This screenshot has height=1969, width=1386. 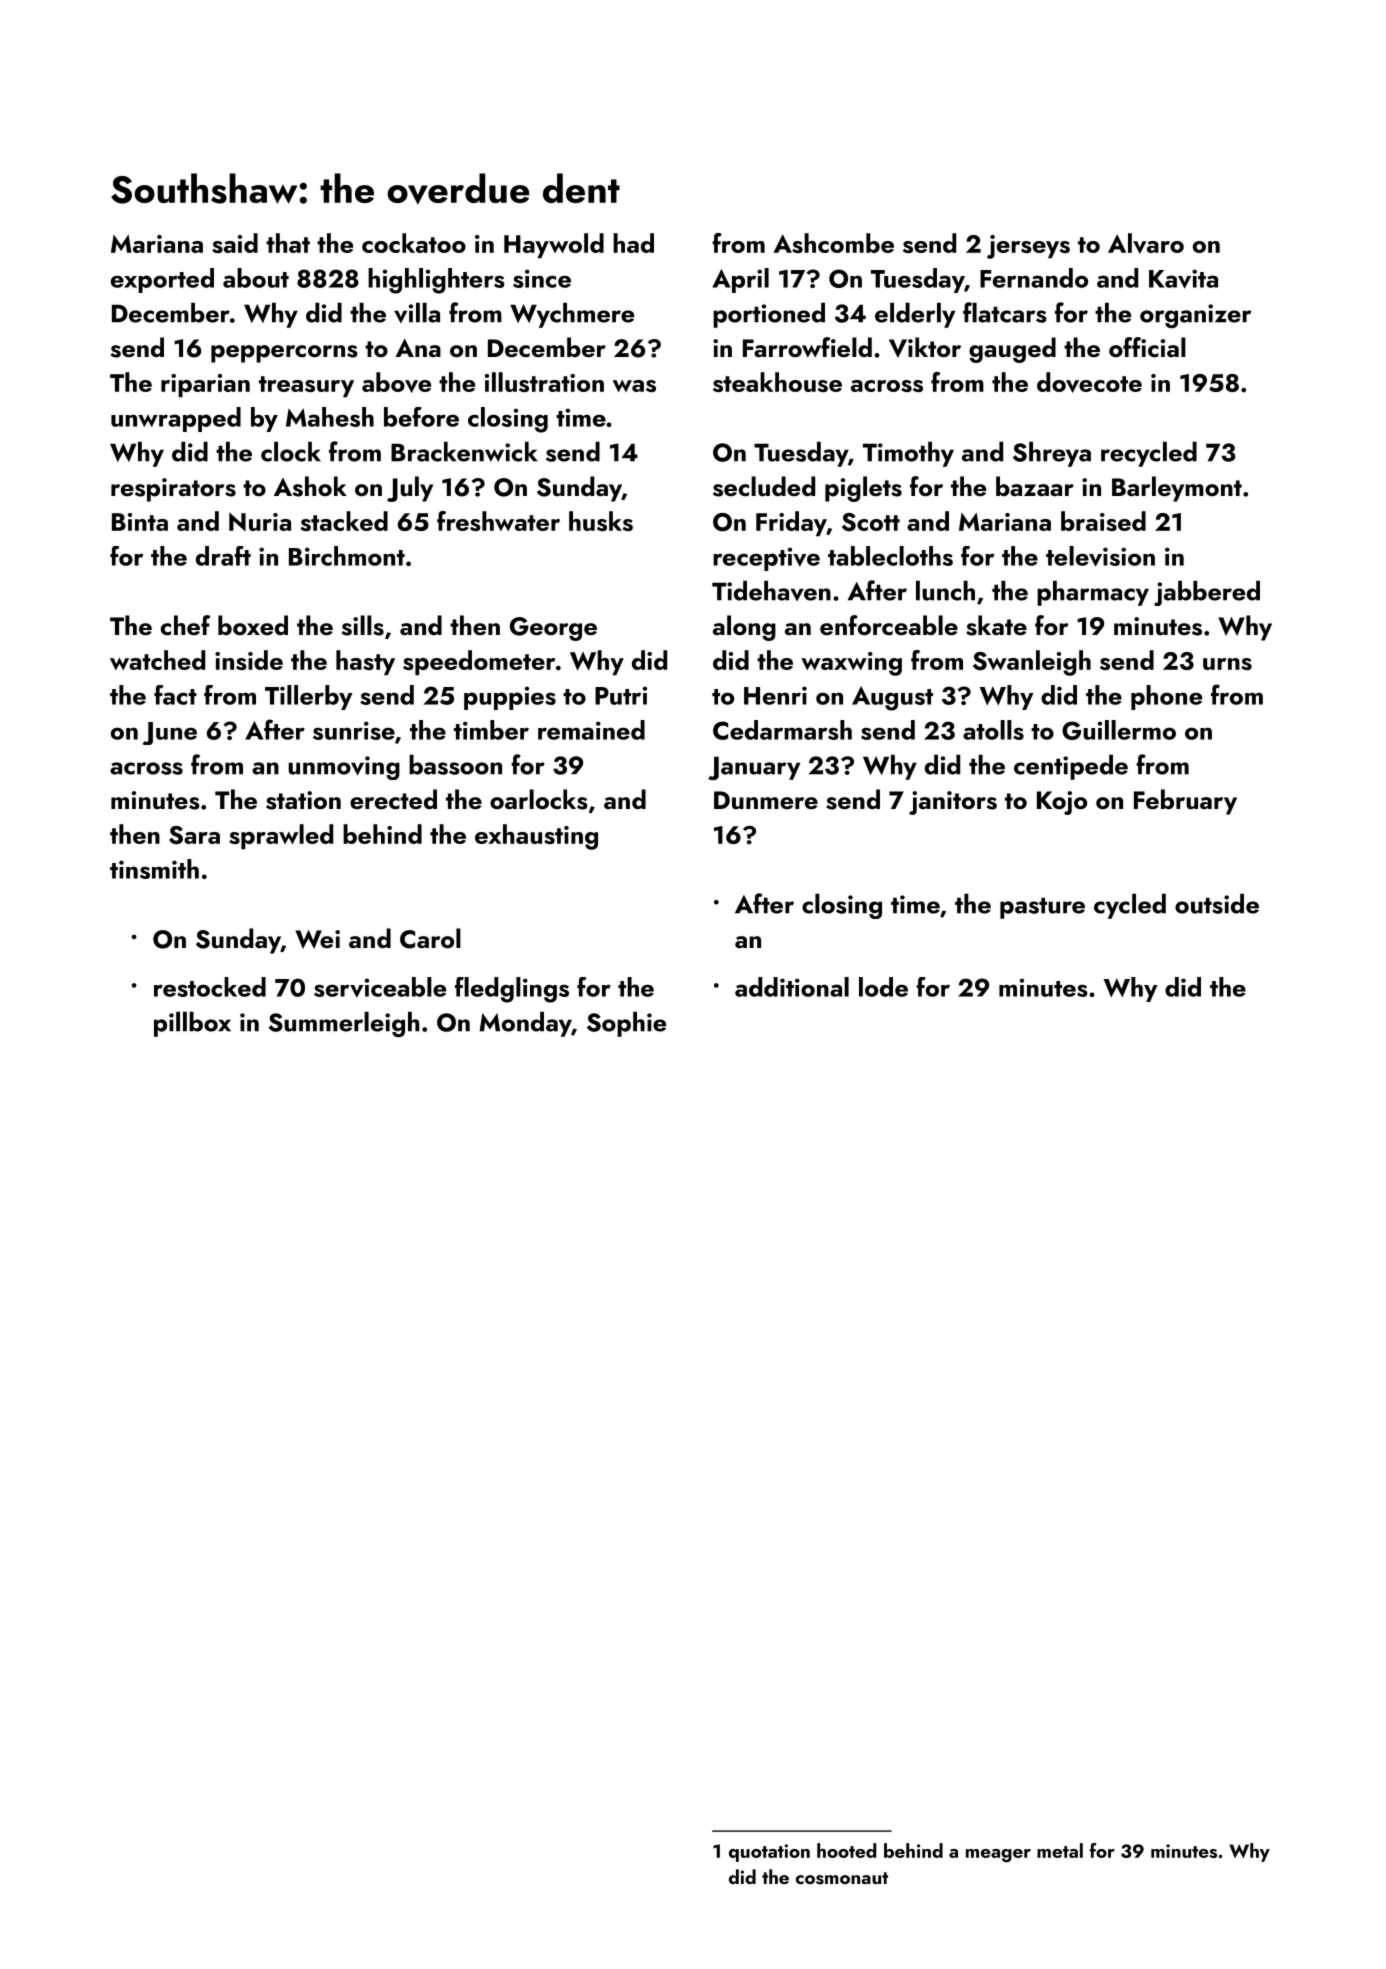 I want to click on Ashcombe, so click(x=833, y=243).
